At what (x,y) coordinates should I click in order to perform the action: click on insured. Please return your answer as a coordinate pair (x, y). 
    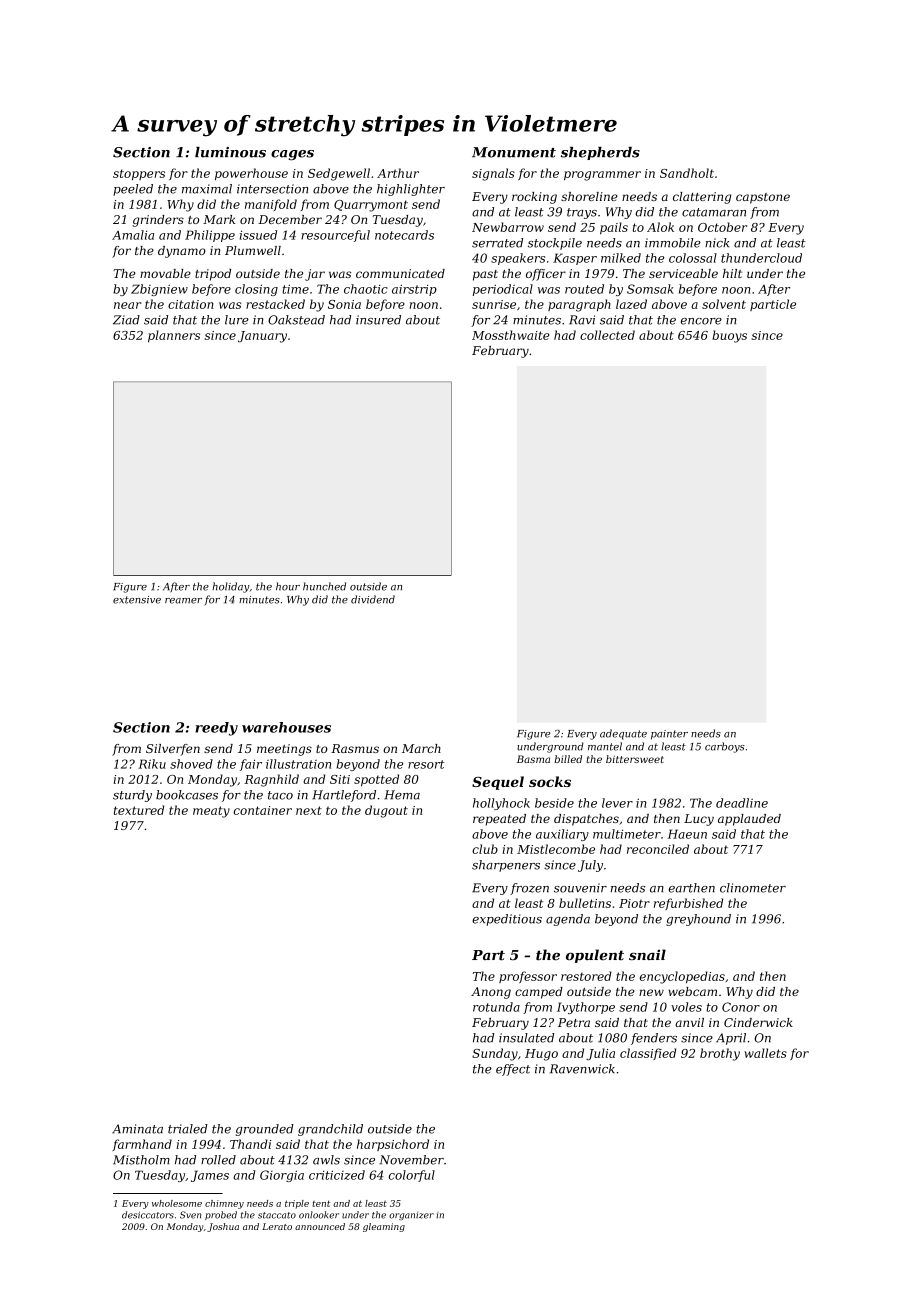
    Looking at the image, I should click on (378, 320).
